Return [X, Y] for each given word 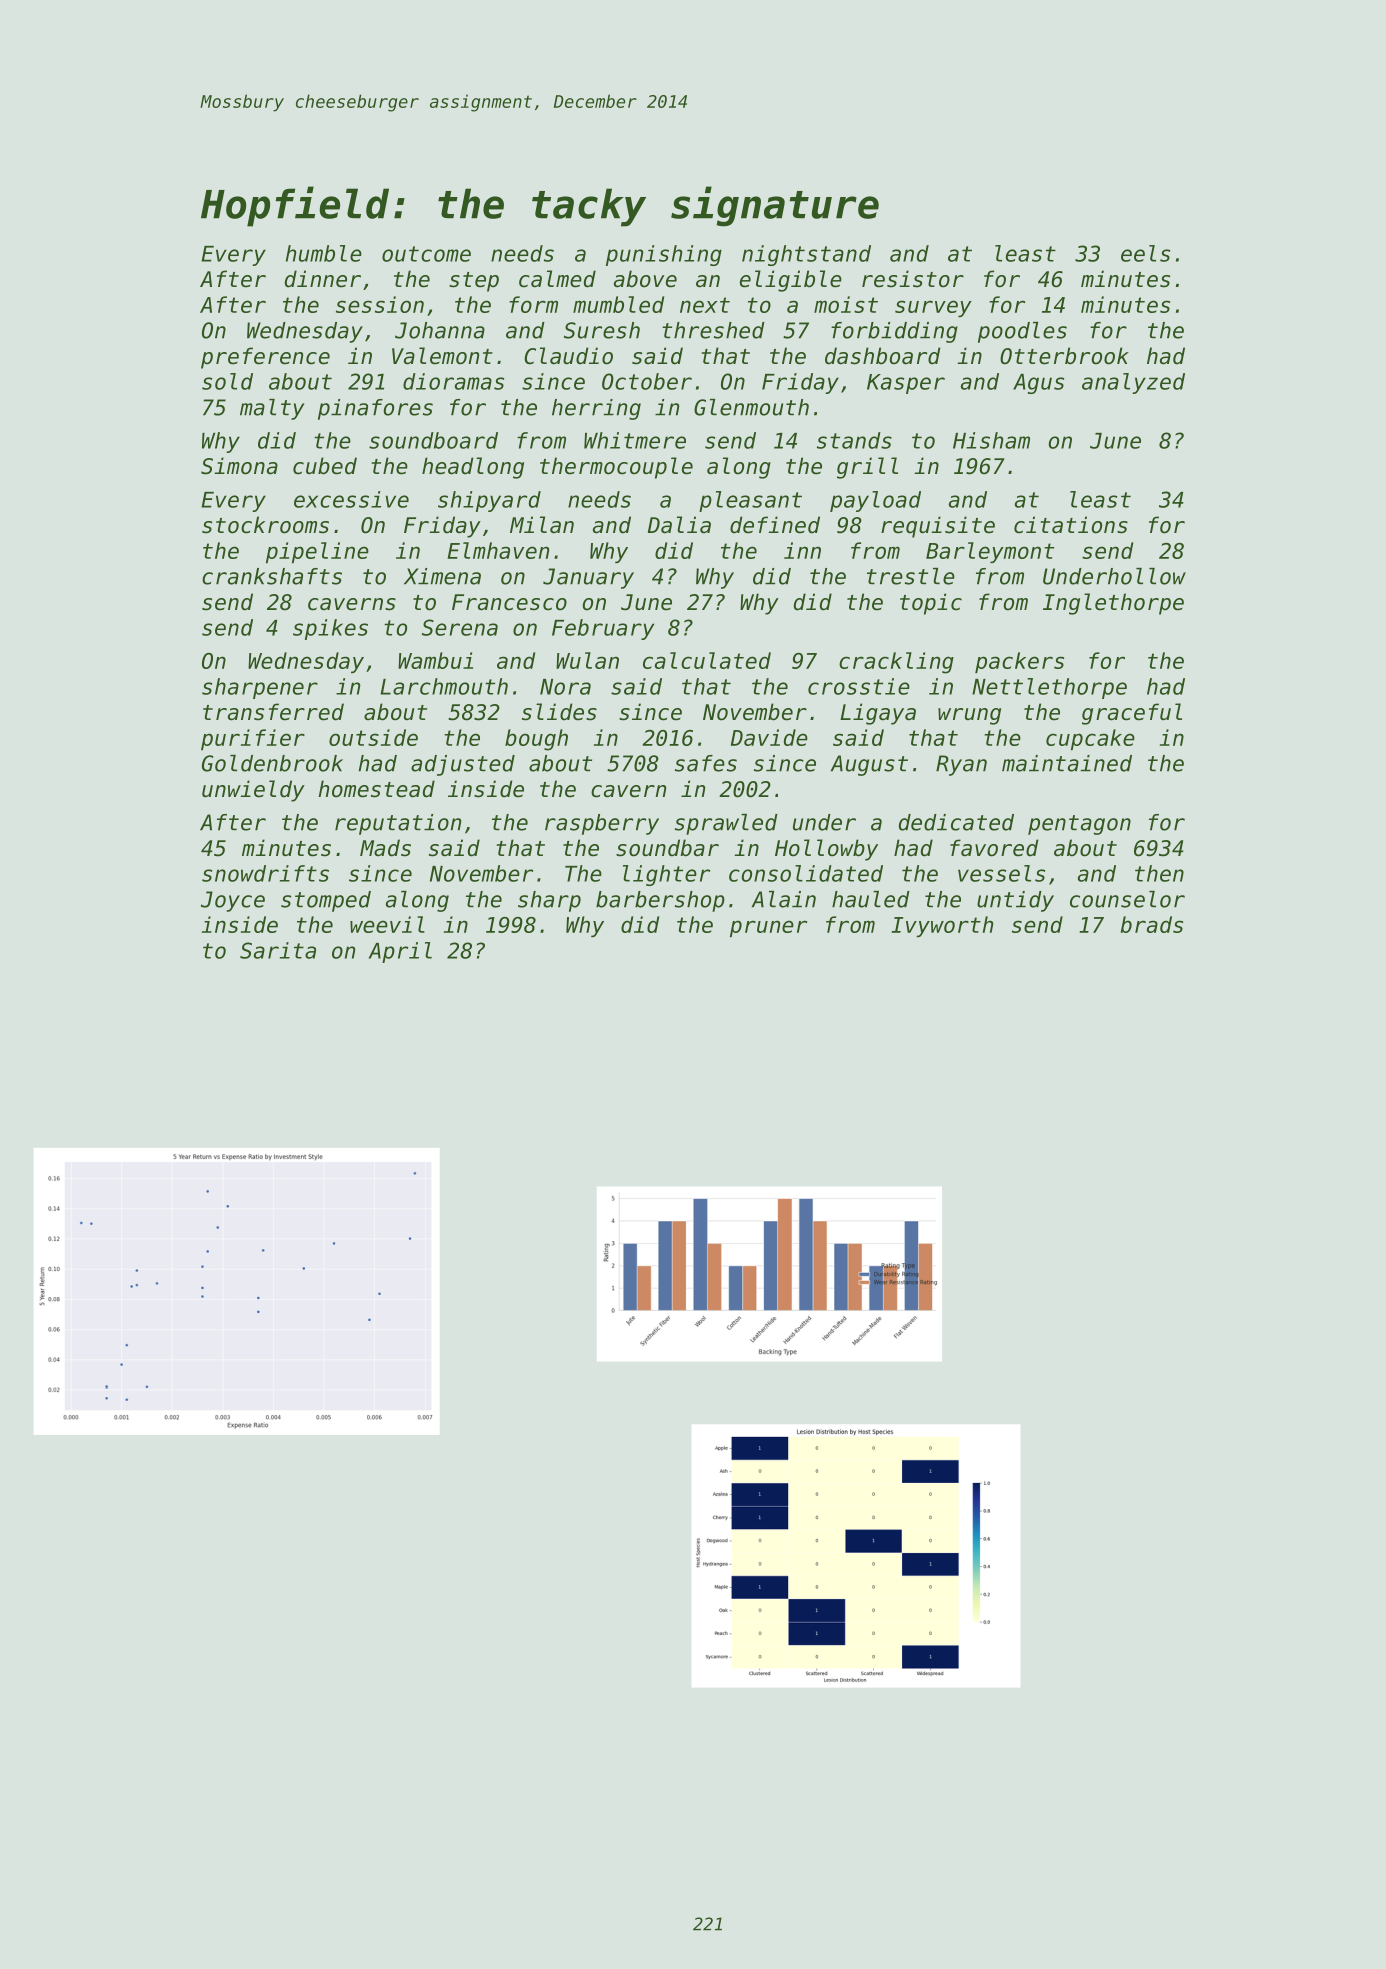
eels [1145, 253]
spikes [330, 629]
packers [1019, 662]
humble [324, 253]
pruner [768, 928]
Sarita [278, 950]
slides [559, 712]
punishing [664, 255]
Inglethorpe [1113, 604]
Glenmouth [751, 407]
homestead [376, 789]
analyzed [1133, 383]
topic [931, 604]
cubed [325, 466]
